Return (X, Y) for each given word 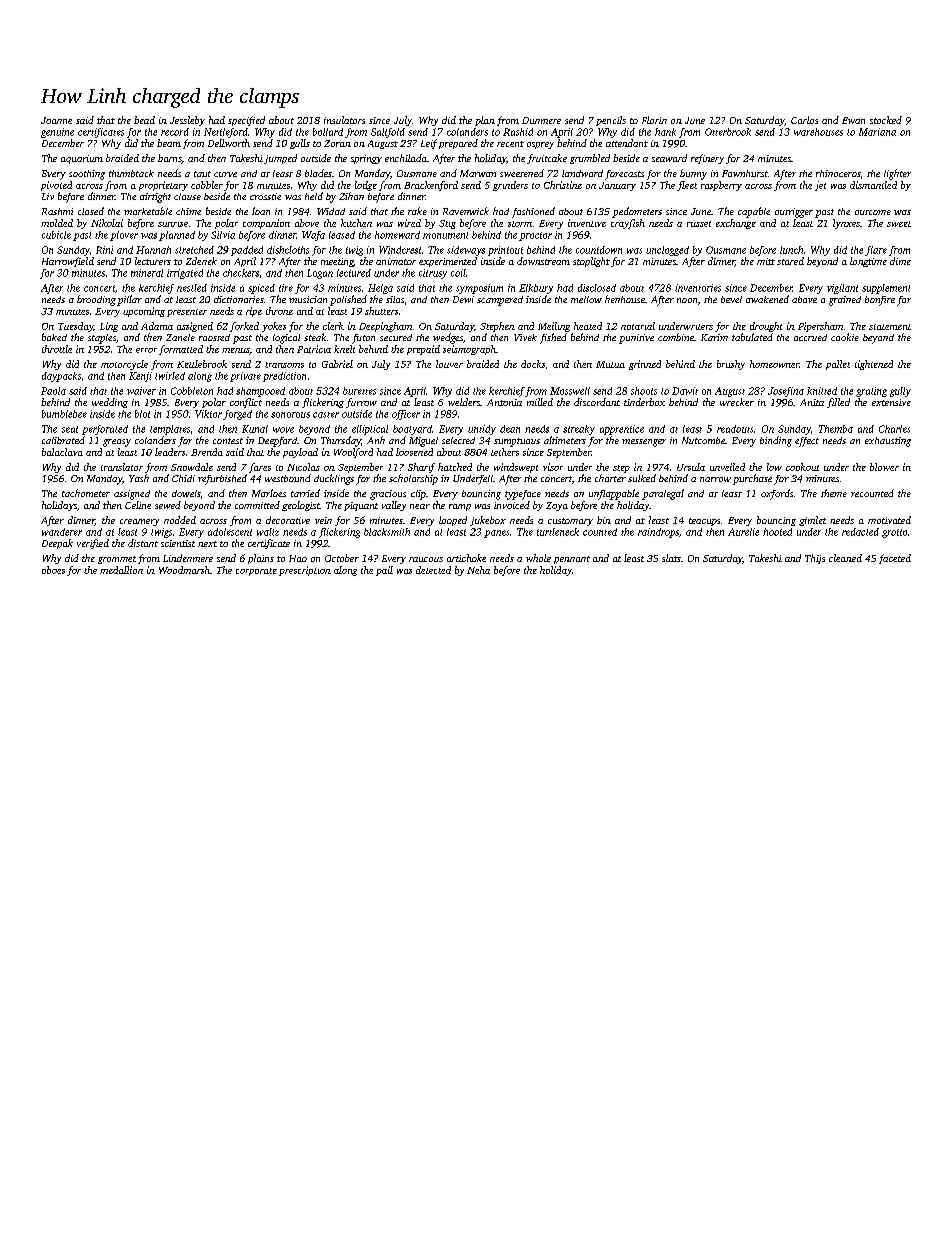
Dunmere (541, 120)
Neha (478, 570)
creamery (139, 522)
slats (671, 558)
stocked (886, 120)
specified (246, 121)
